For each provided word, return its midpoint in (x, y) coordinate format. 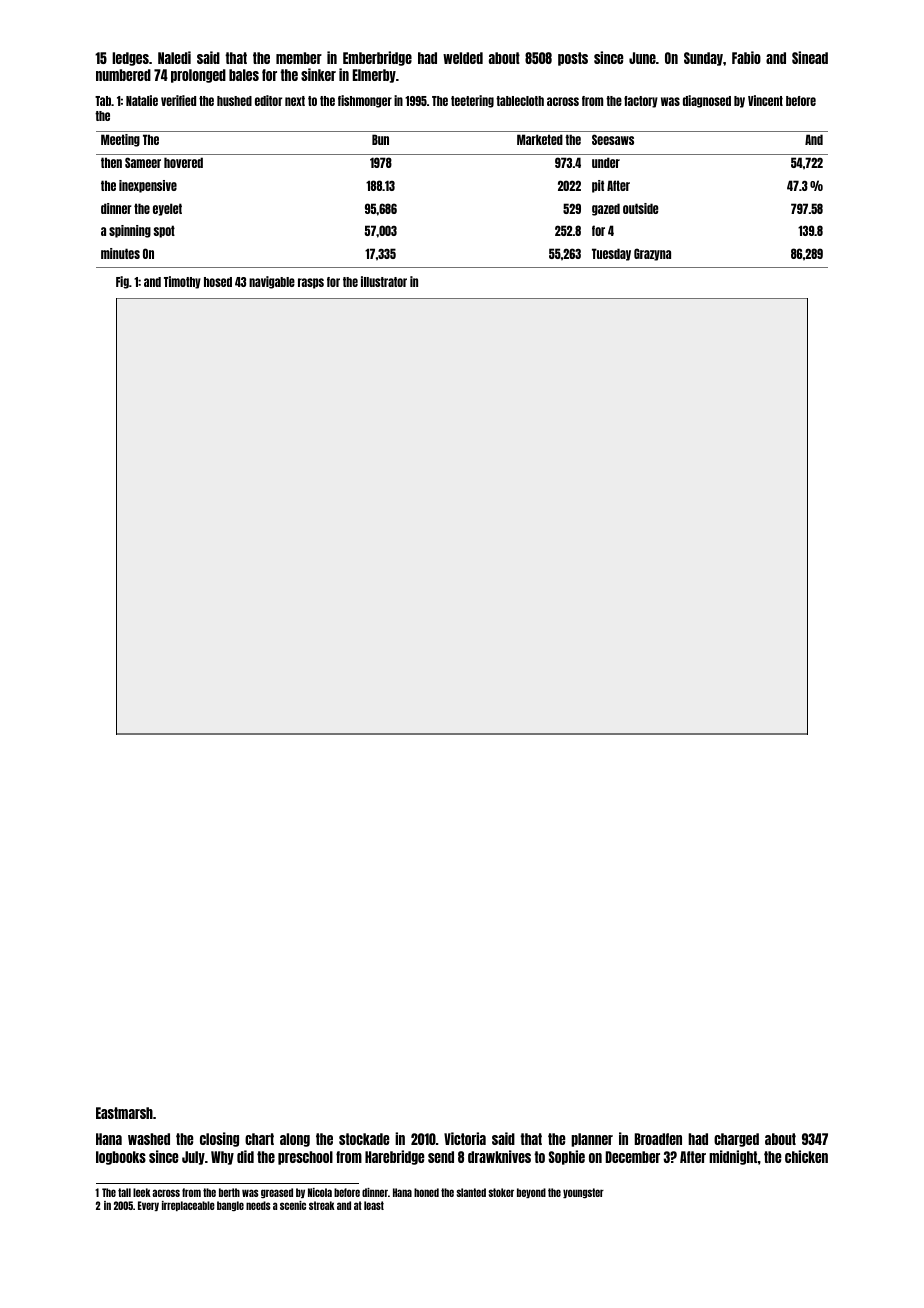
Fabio (746, 57)
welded (463, 58)
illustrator (384, 281)
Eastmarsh (124, 1113)
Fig (122, 282)
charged (736, 1140)
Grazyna (652, 254)
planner (592, 1140)
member (299, 58)
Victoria (465, 1138)
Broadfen (658, 1139)
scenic (293, 1205)
